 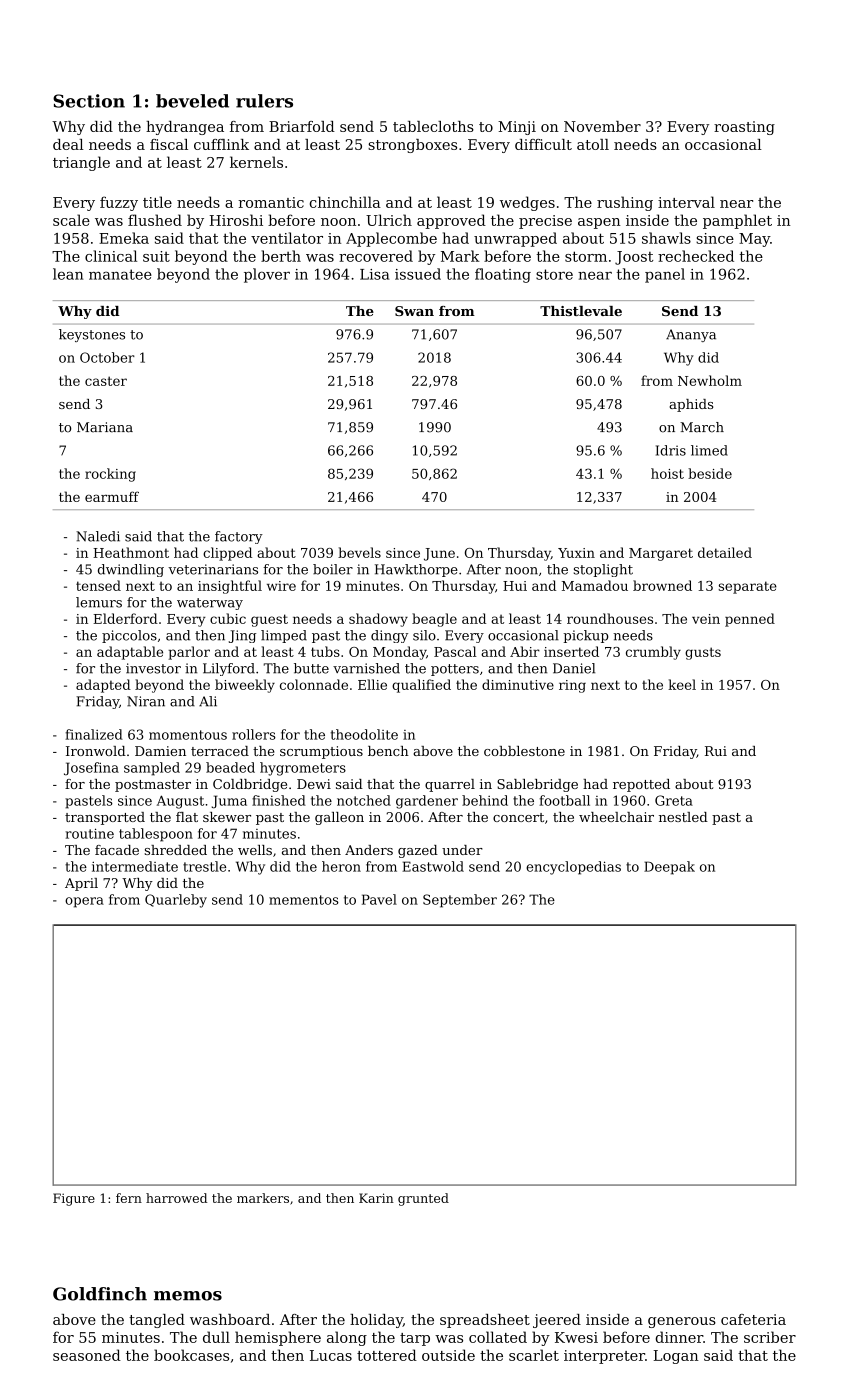 What do you see at coordinates (341, 866) in the page?
I see `heron` at bounding box center [341, 866].
